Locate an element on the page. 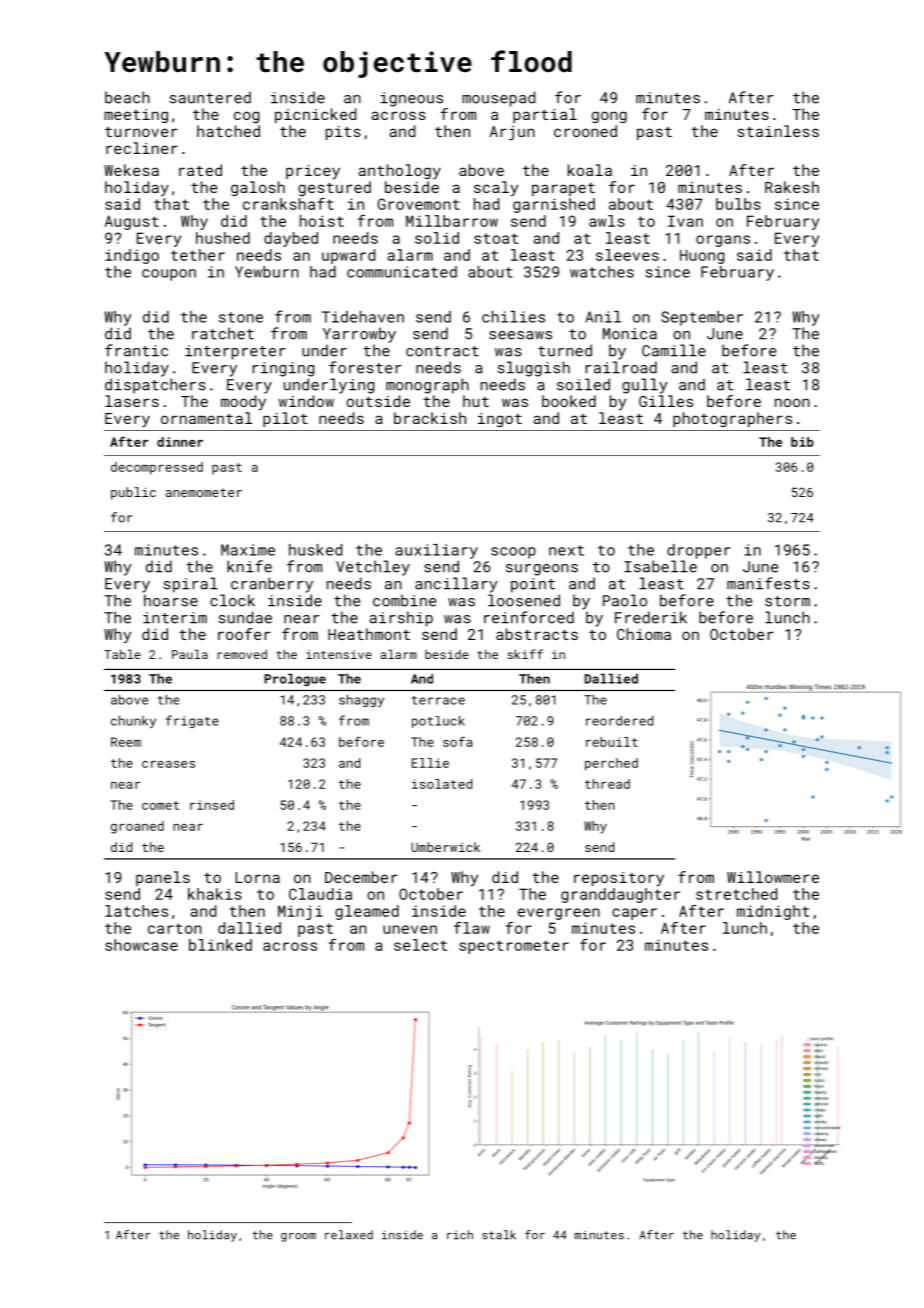 Image resolution: width=924 pixels, height=1308 pixels. Vetchley is located at coordinates (373, 568).
